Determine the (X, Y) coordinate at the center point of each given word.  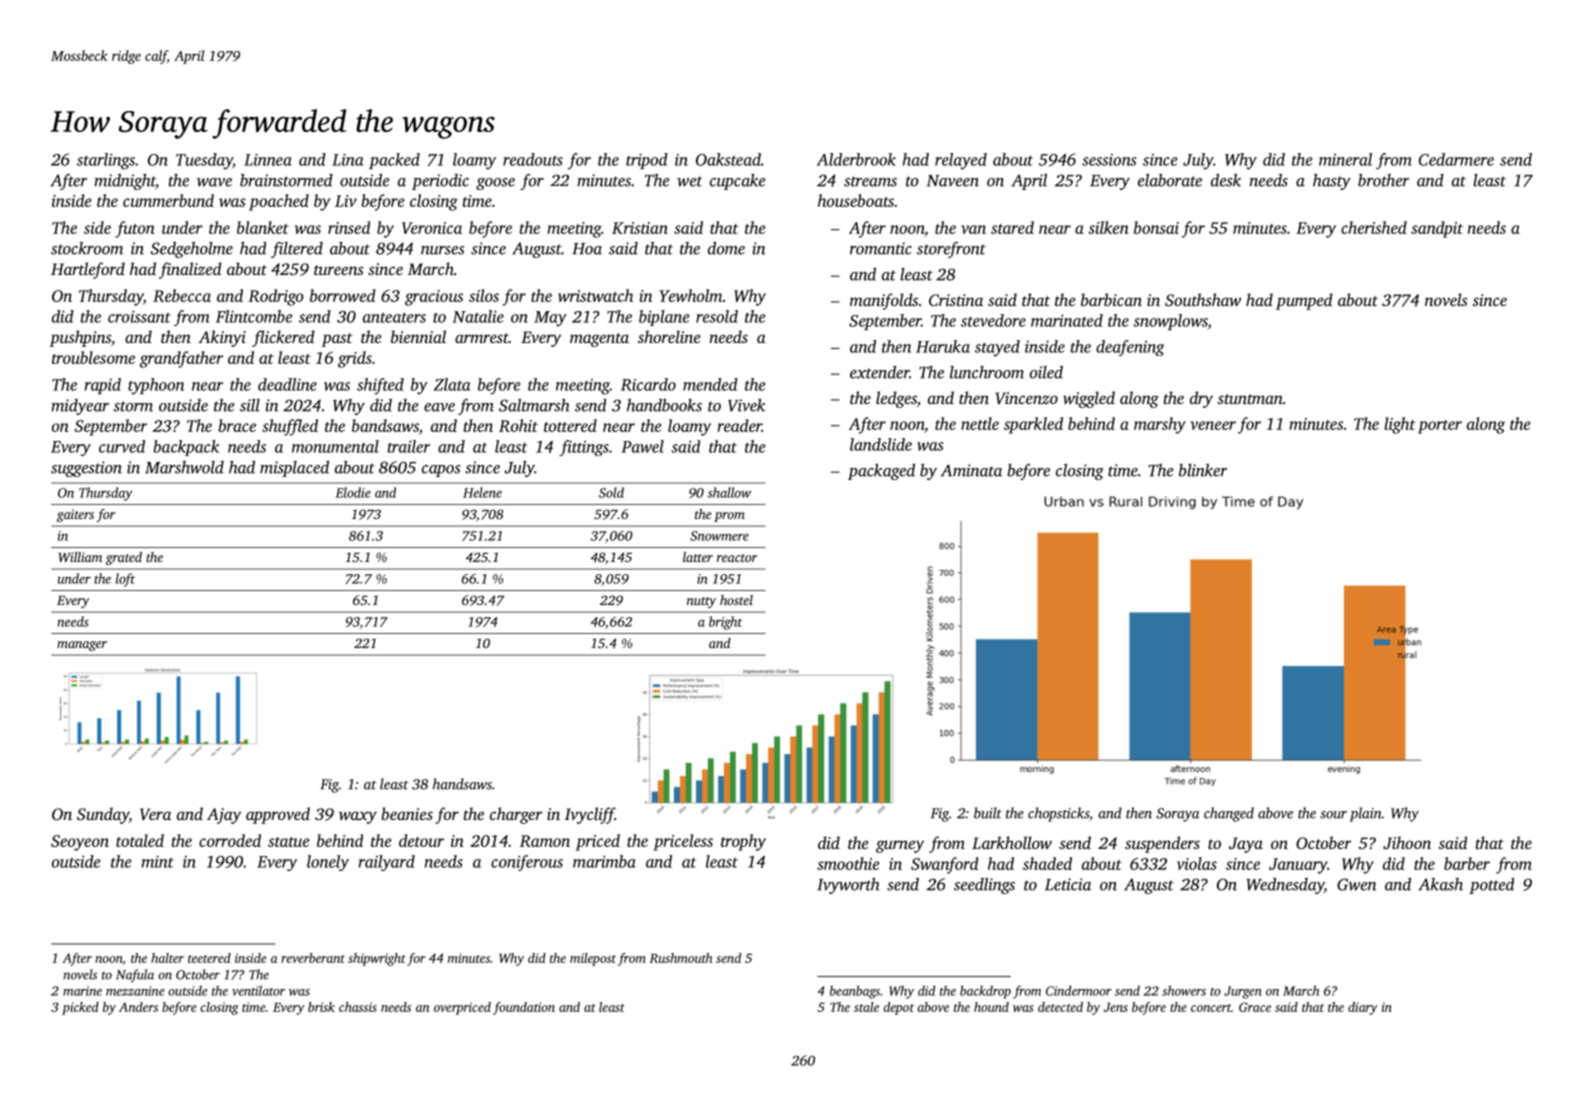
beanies (407, 813)
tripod (647, 161)
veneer (1213, 425)
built (988, 813)
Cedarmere (1456, 159)
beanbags (855, 992)
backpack (186, 448)
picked (80, 1008)
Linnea (268, 160)
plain (1366, 814)
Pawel (642, 446)
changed (1229, 814)
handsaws (462, 784)
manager (82, 646)
